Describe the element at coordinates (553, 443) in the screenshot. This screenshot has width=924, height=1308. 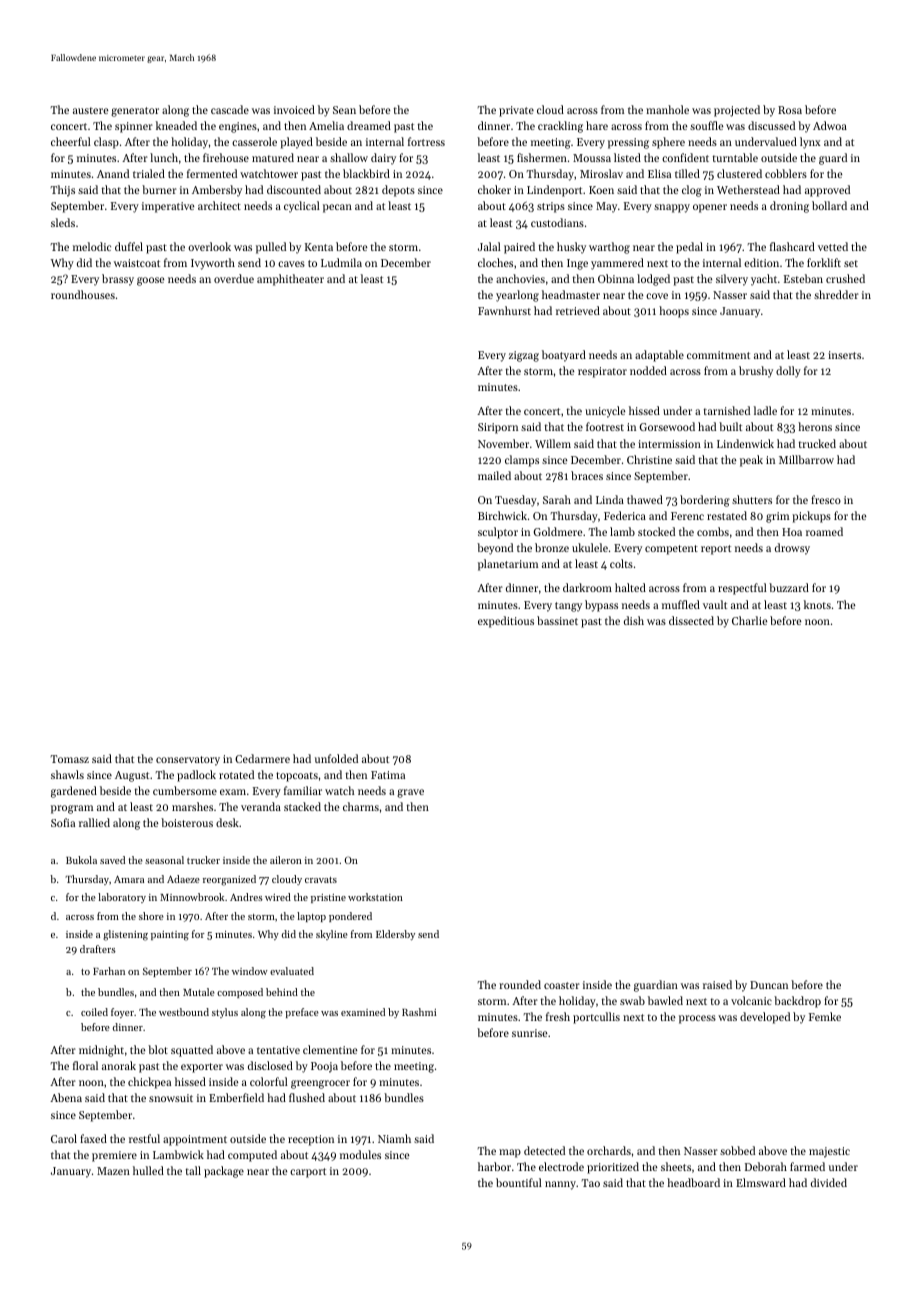
I see `Willem` at that location.
